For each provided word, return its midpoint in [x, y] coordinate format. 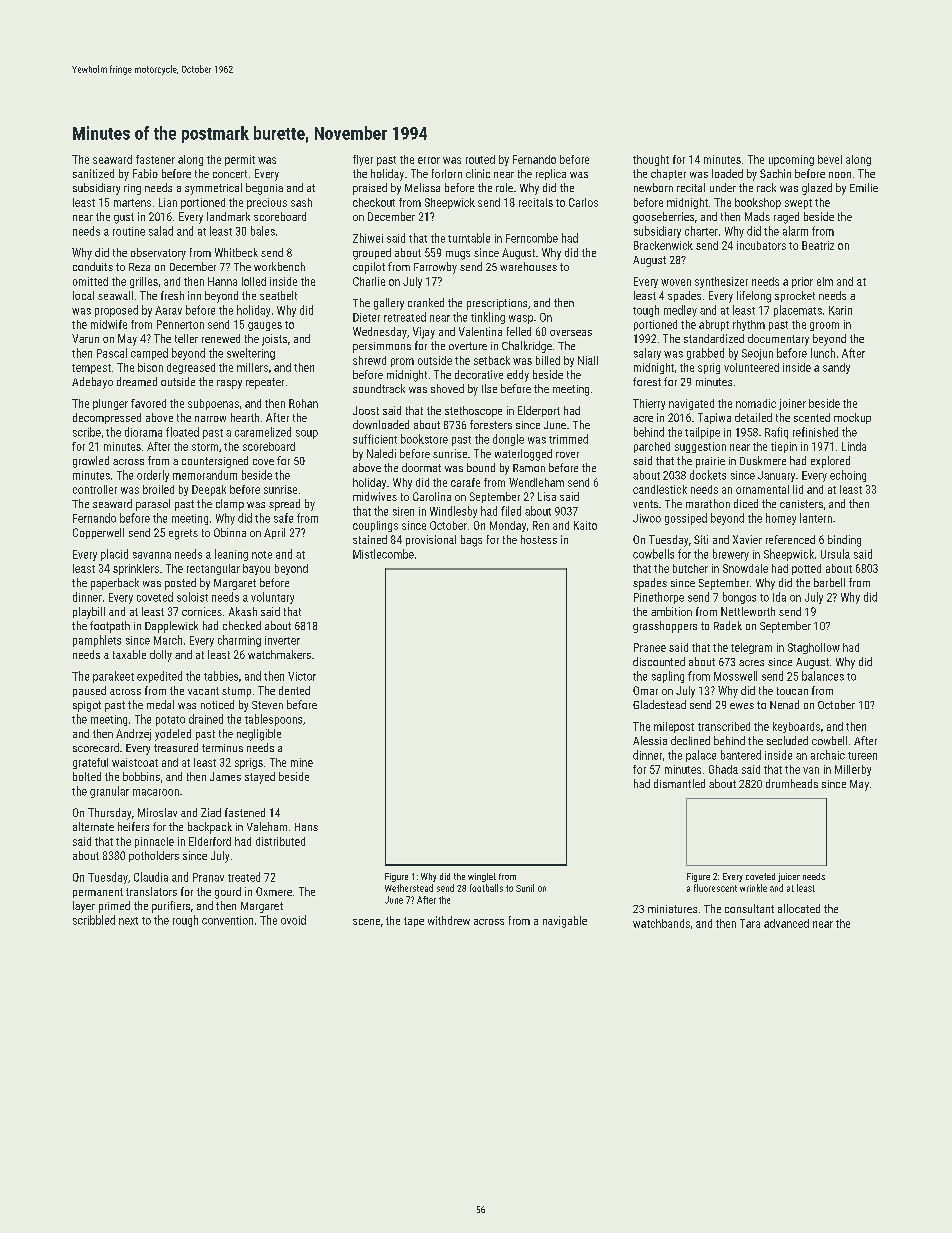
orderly [153, 476]
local [83, 295]
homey [781, 519]
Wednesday [380, 333]
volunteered [751, 367]
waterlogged [523, 455]
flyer [363, 160]
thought [651, 160]
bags [471, 541]
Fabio [145, 173]
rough [185, 921]
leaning [231, 555]
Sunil [525, 888]
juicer [789, 877]
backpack [210, 828]
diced [746, 503]
